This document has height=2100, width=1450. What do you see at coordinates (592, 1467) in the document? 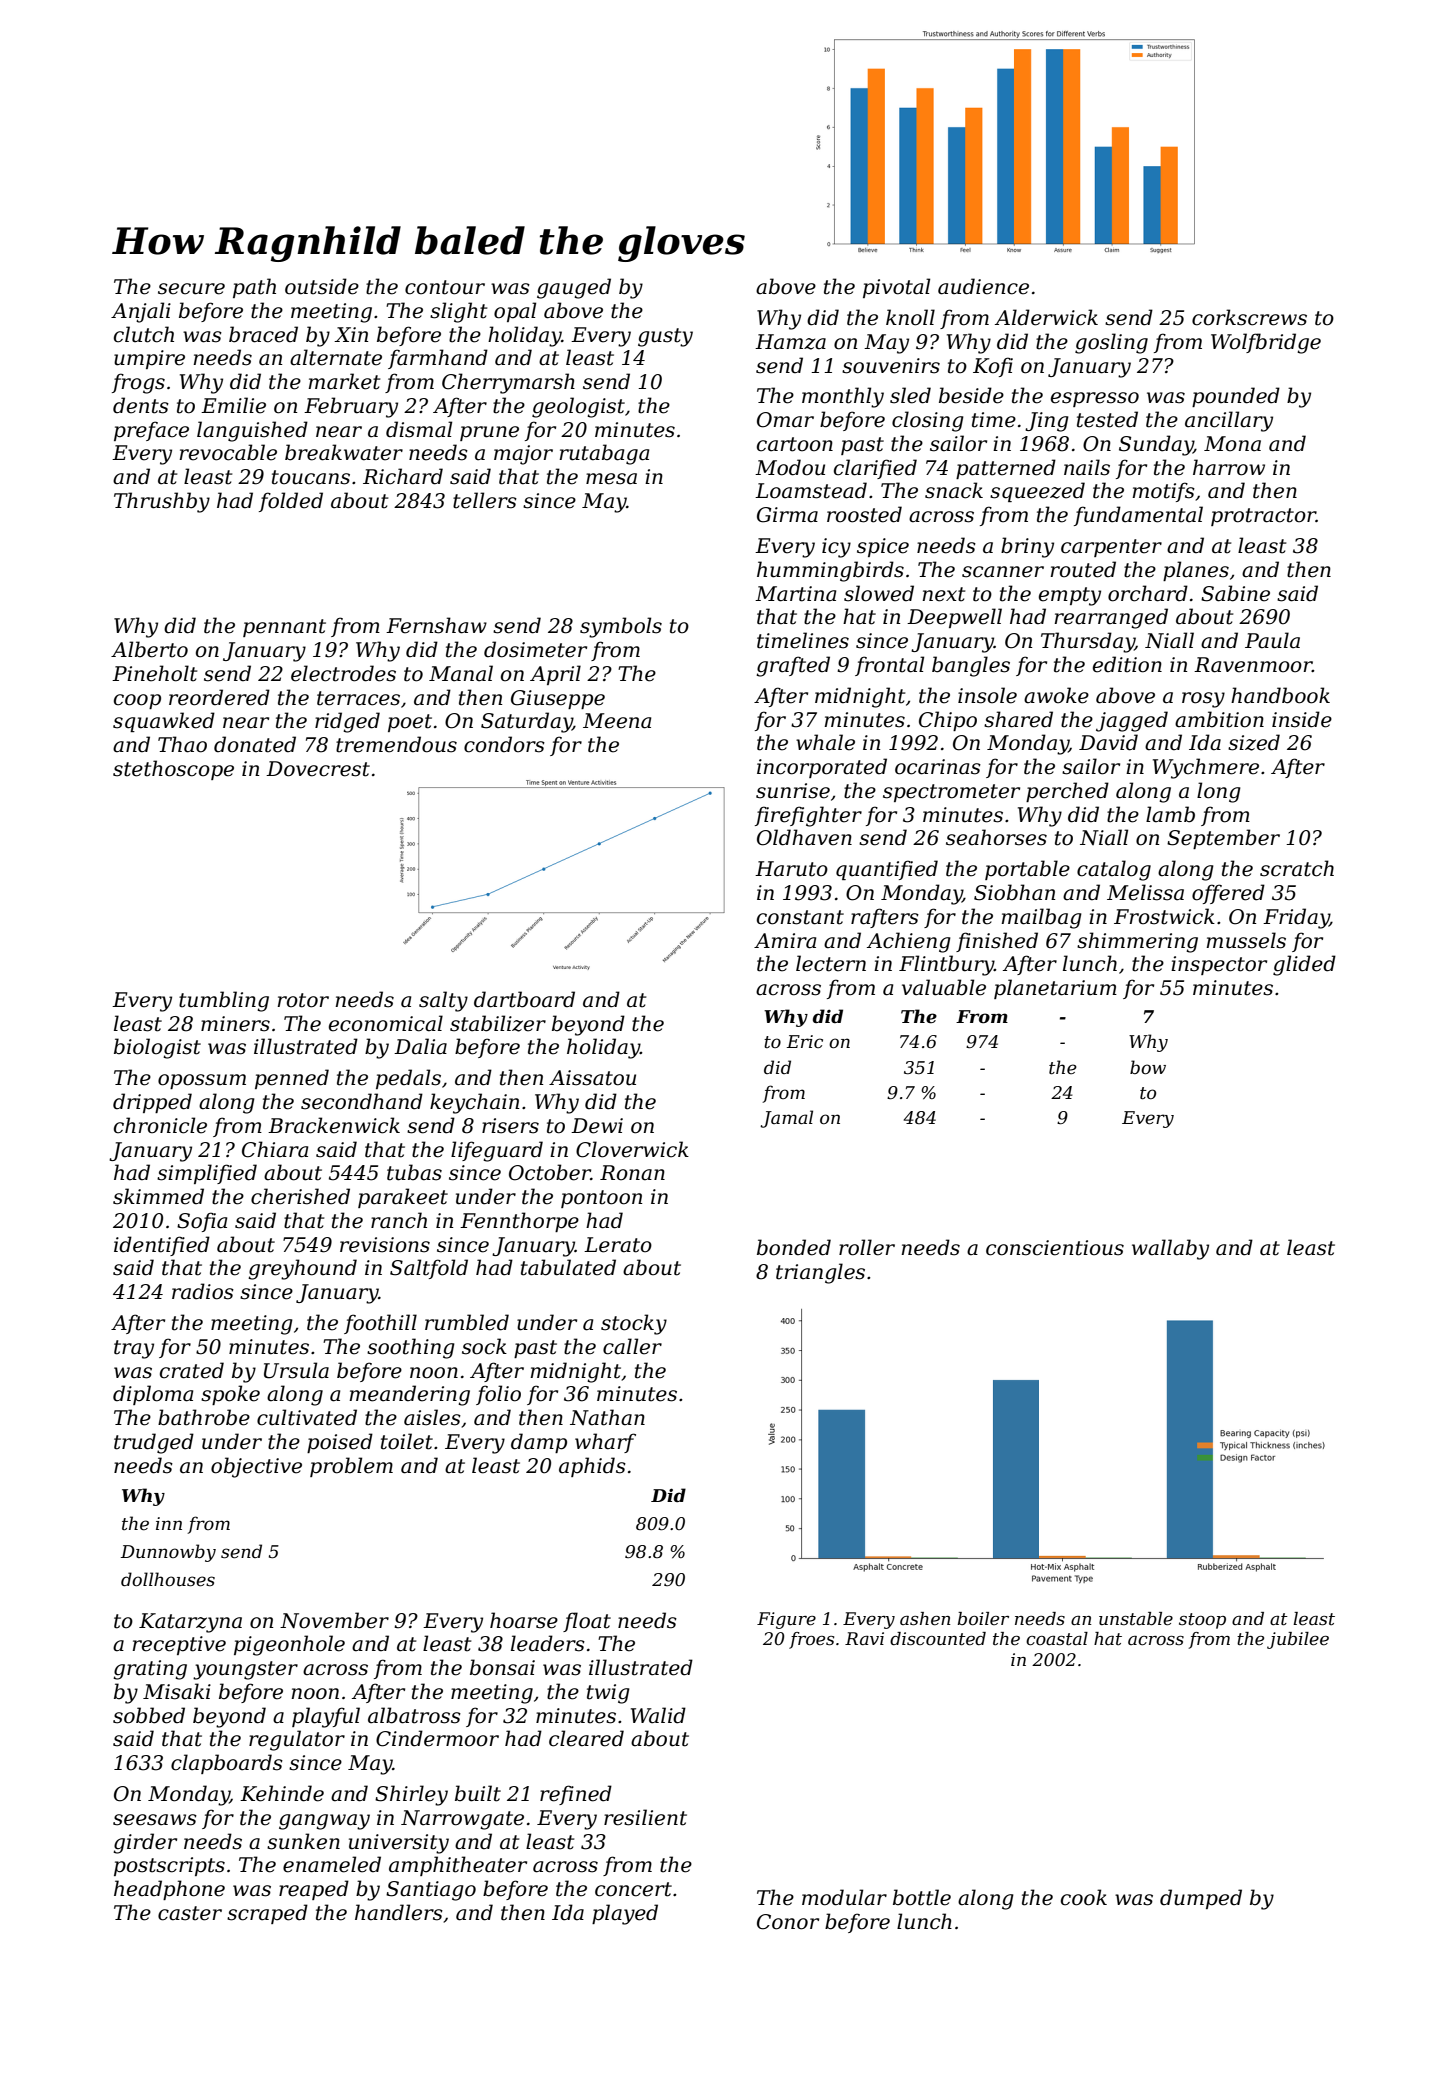
I see `aphids` at bounding box center [592, 1467].
